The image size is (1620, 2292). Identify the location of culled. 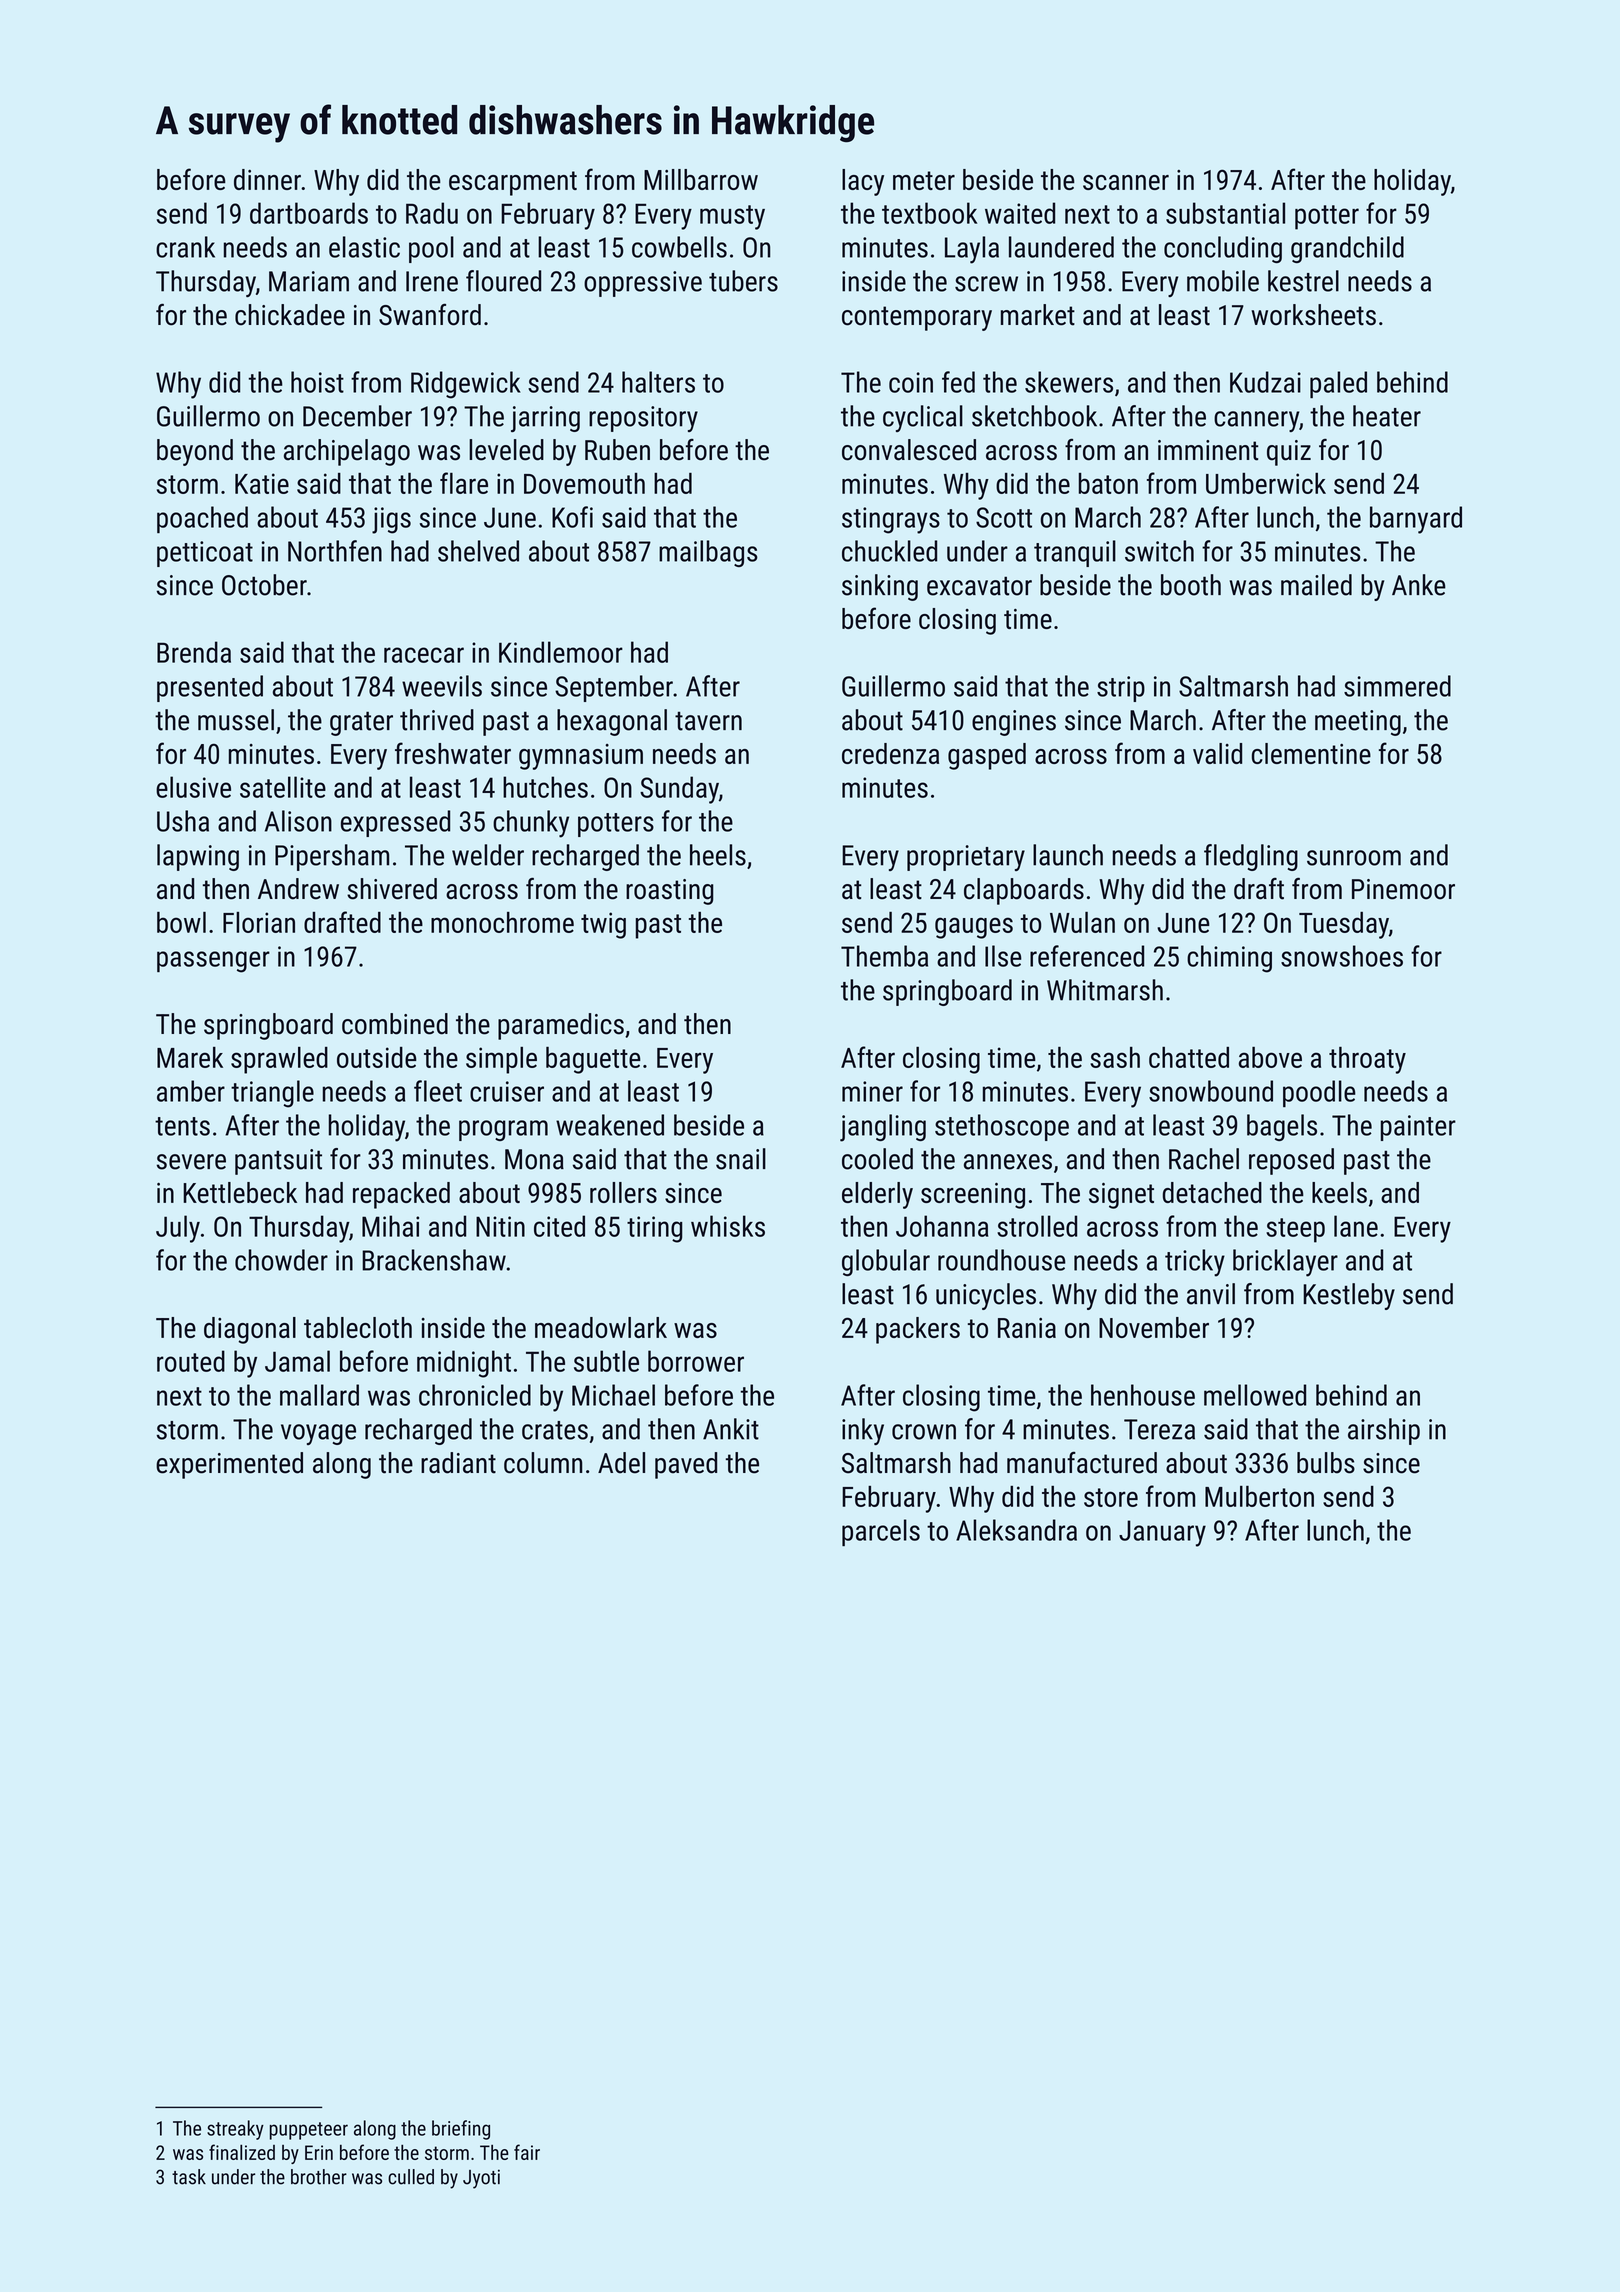
(411, 2177).
